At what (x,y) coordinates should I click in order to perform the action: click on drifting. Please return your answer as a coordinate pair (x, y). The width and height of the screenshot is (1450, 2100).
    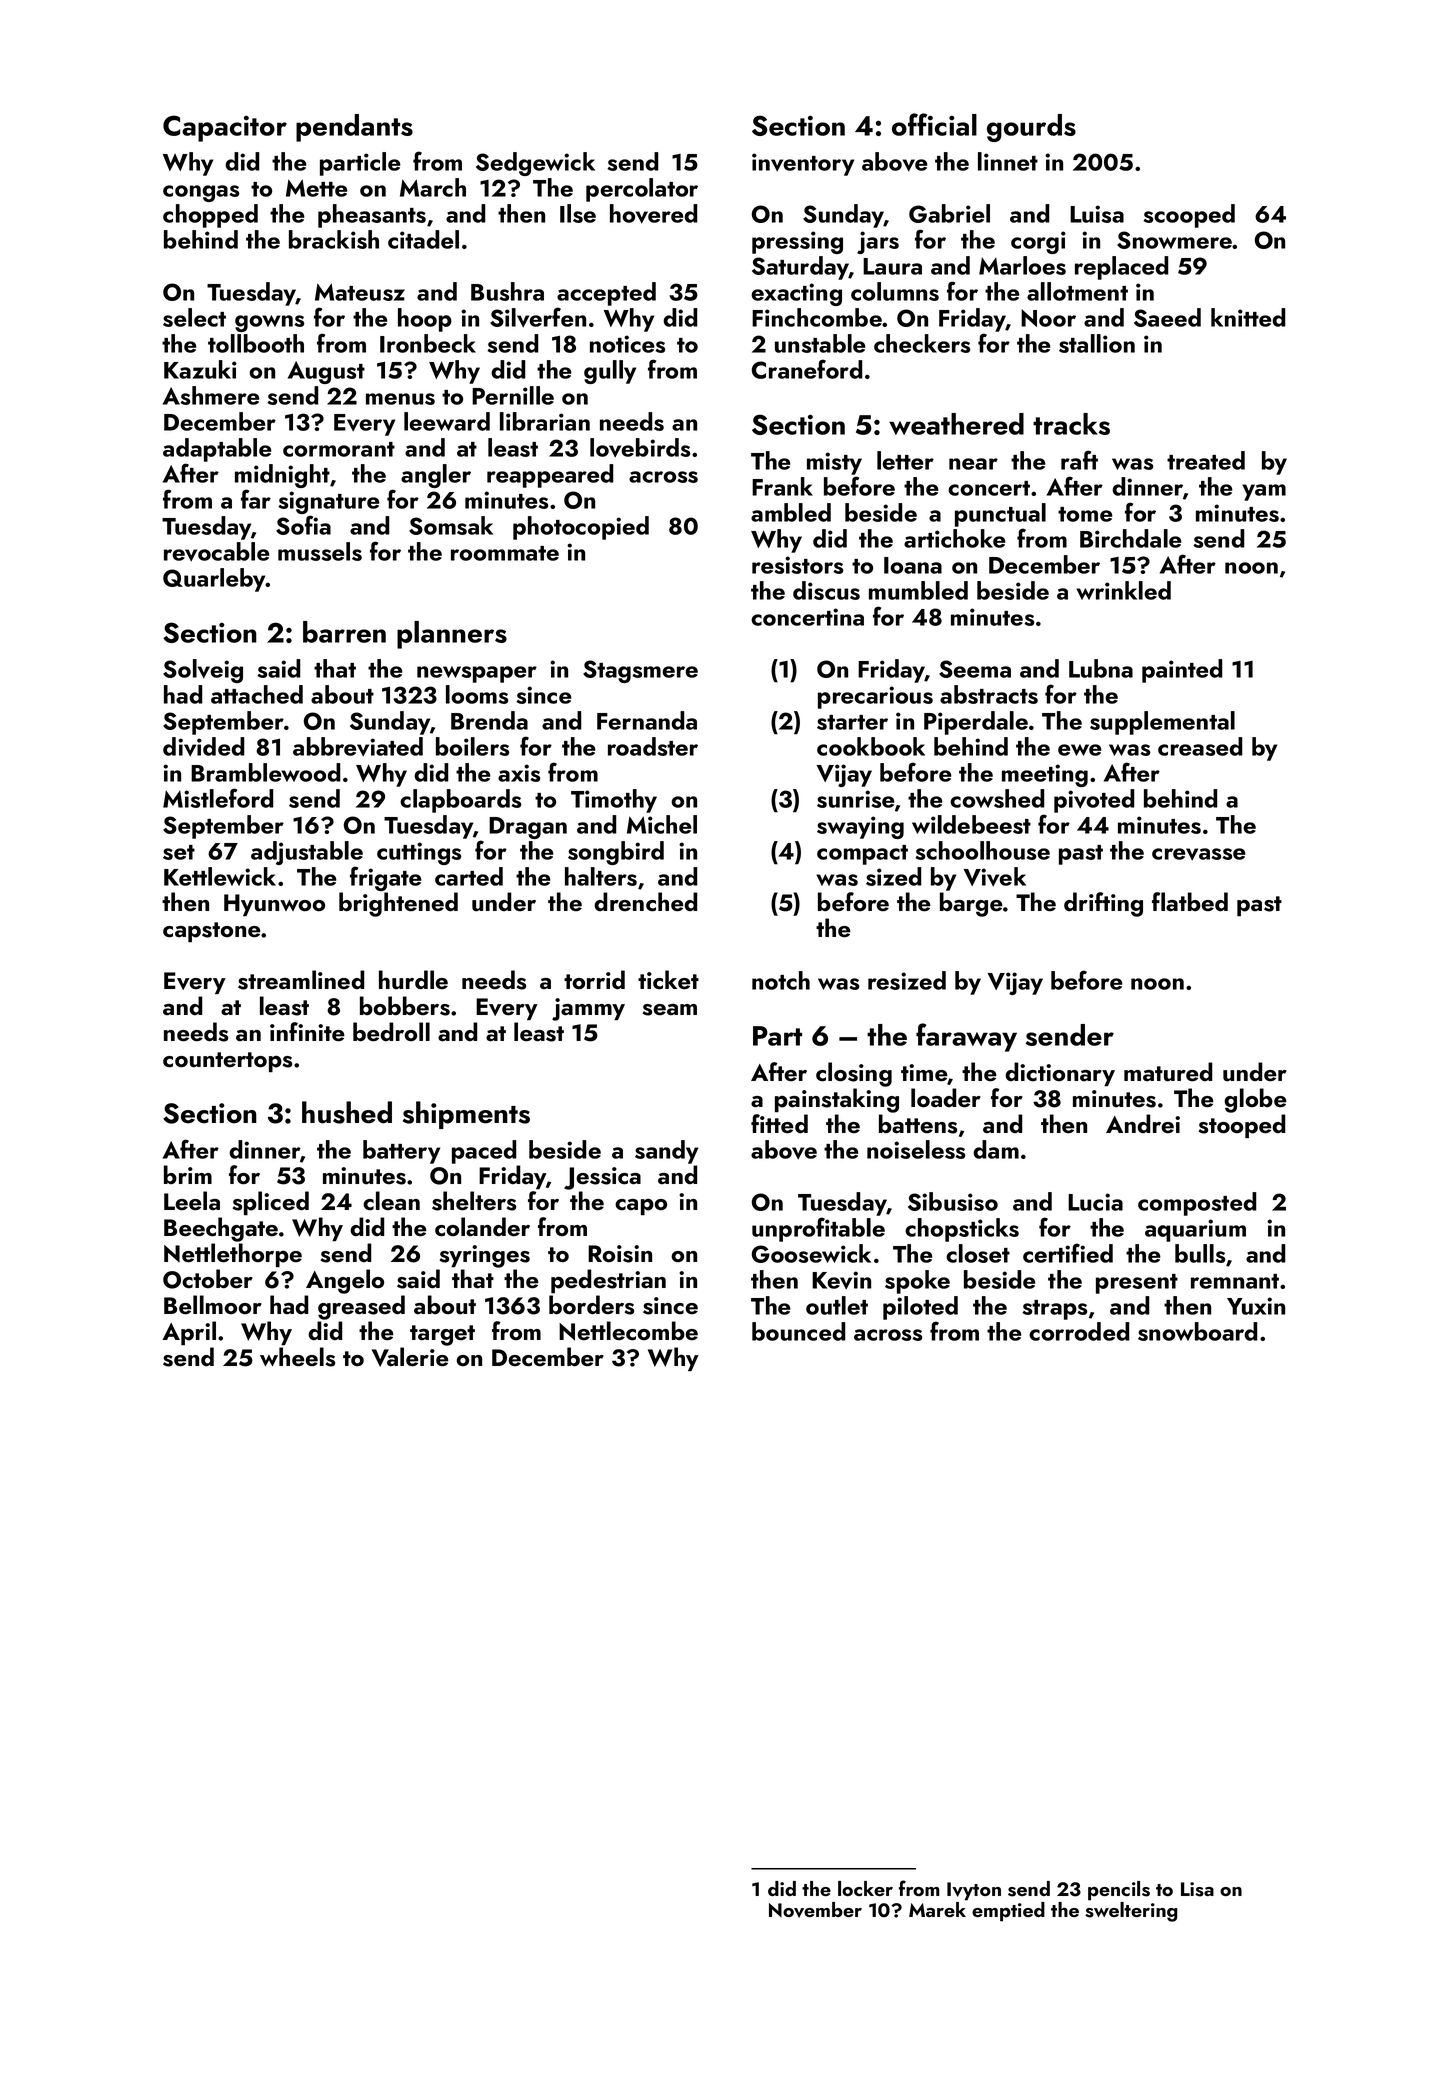
    Looking at the image, I should click on (1103, 904).
